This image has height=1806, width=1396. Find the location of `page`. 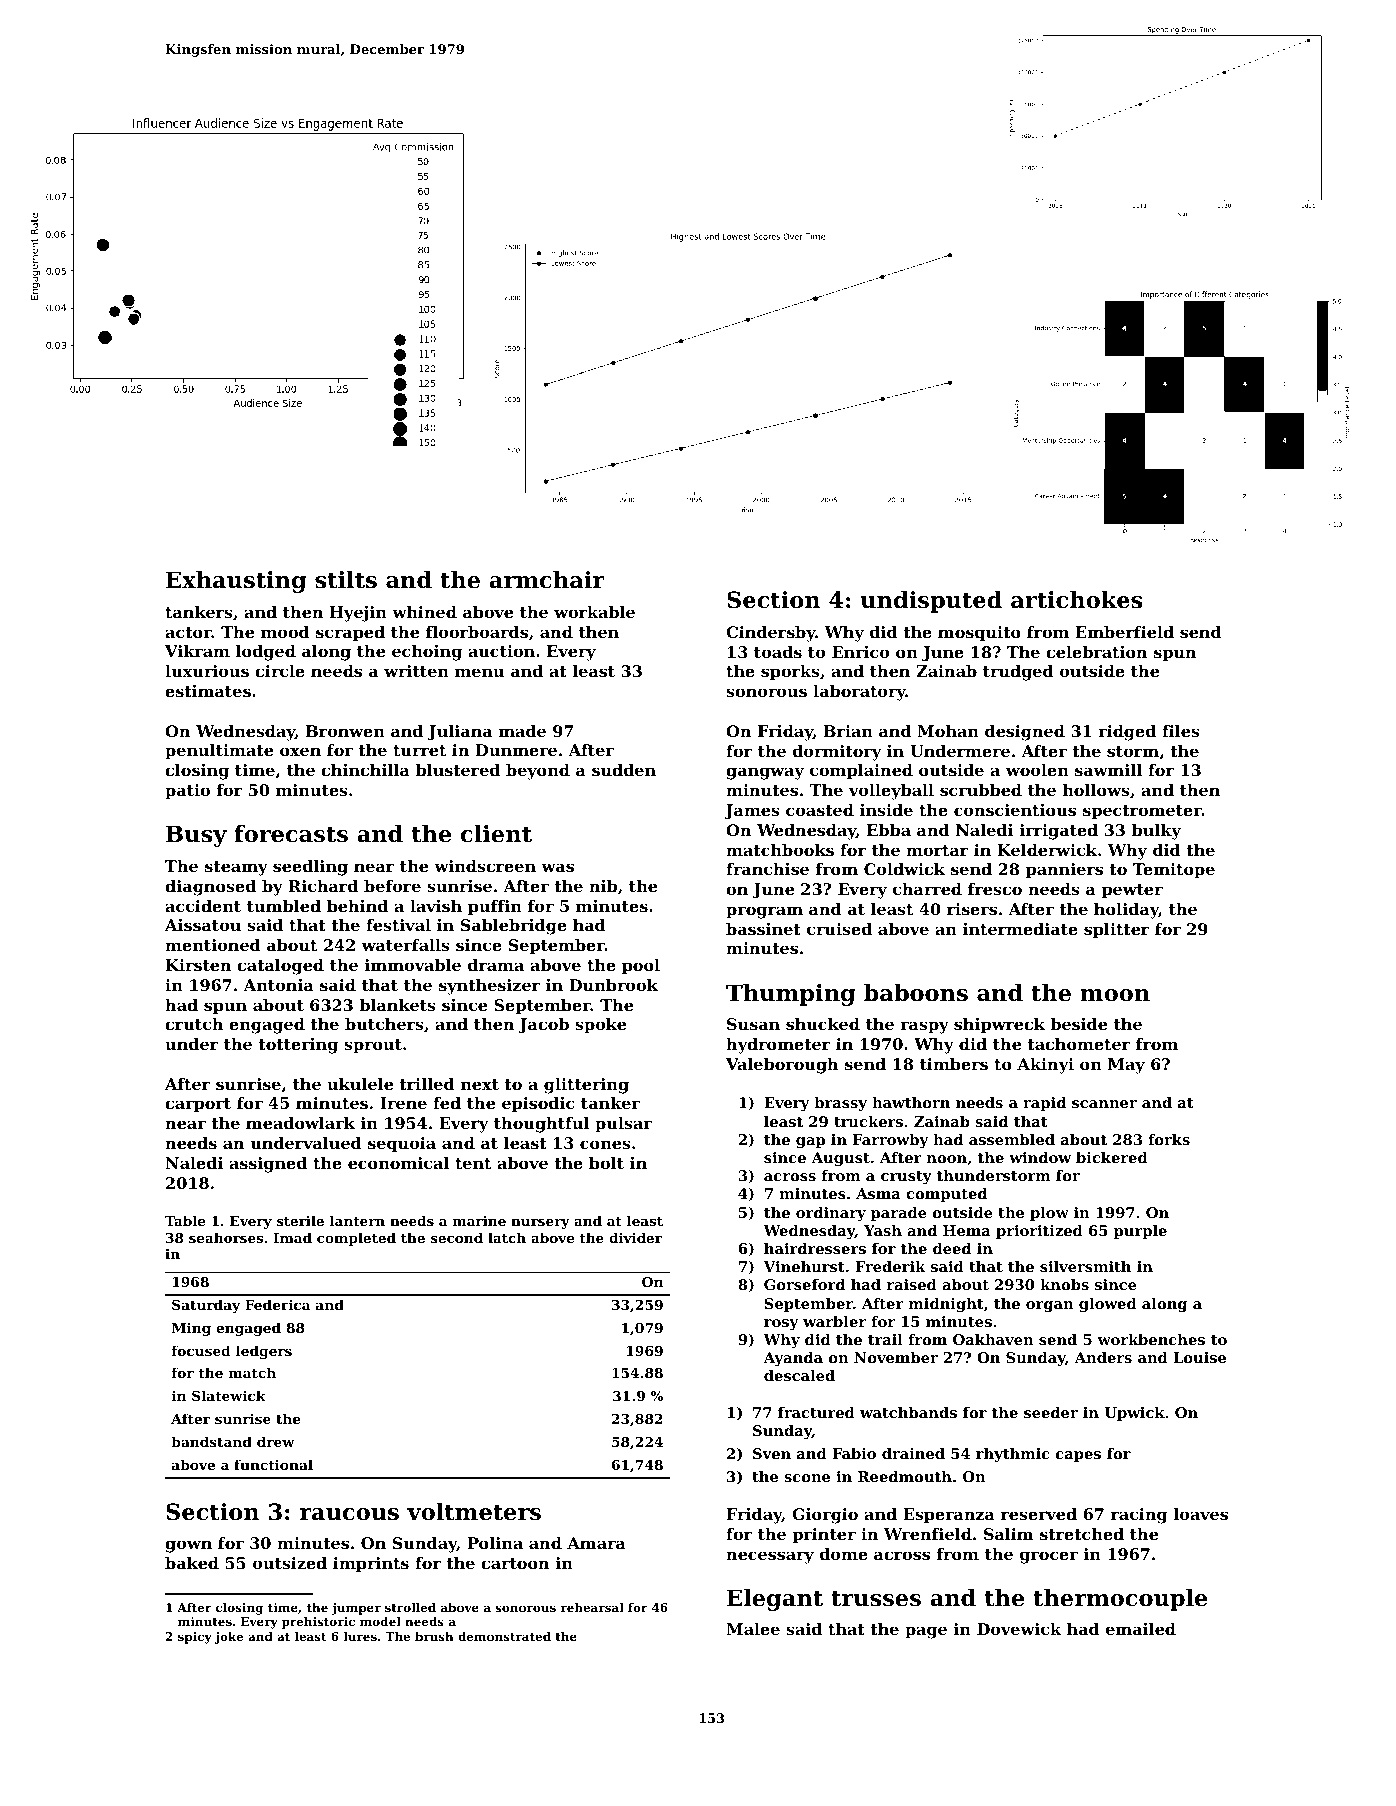

page is located at coordinates (926, 1632).
